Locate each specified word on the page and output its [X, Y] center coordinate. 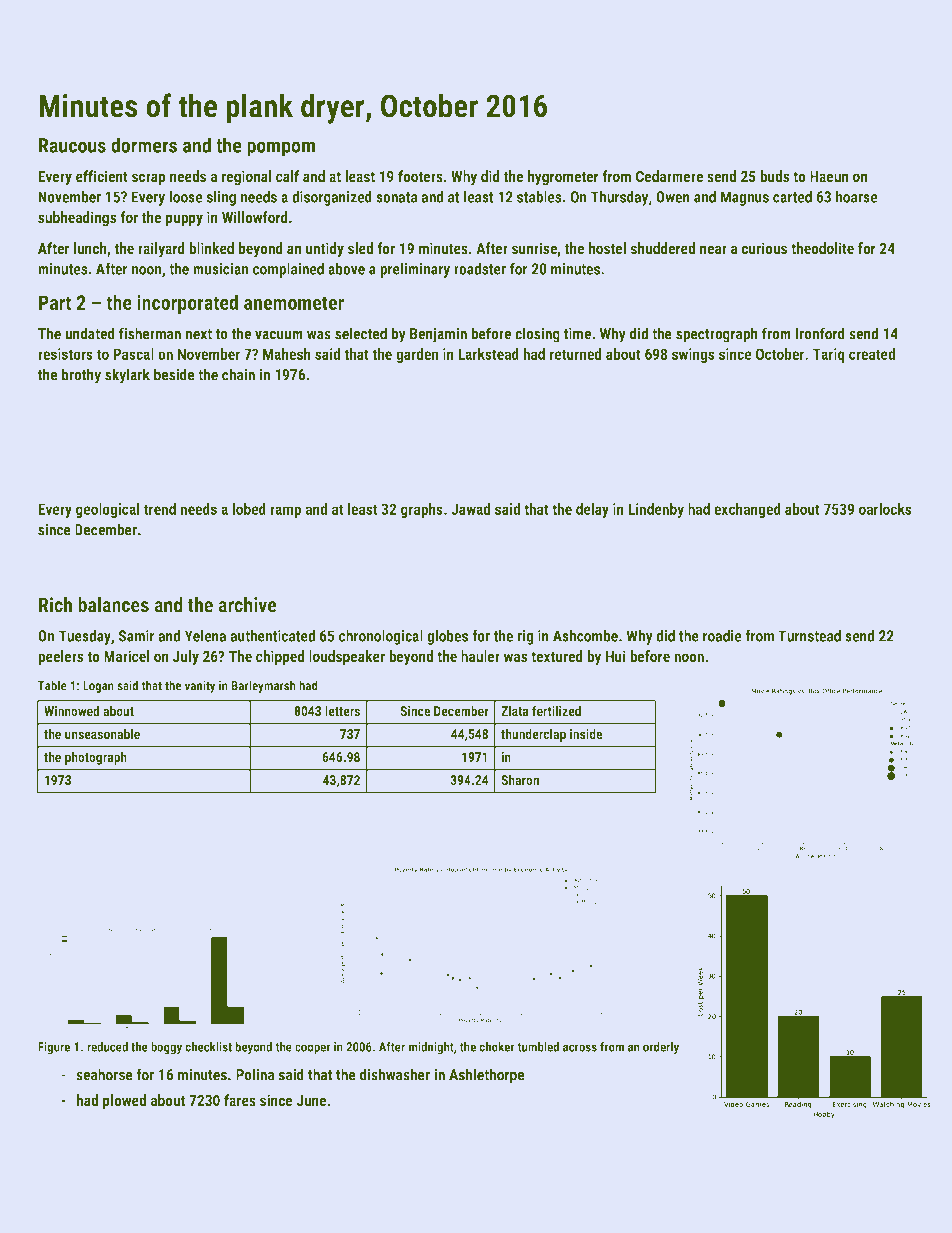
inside [586, 733]
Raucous [72, 145]
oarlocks [885, 509]
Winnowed [71, 710]
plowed [124, 1102]
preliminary [415, 270]
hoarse [857, 196]
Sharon [520, 779]
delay [592, 510]
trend [160, 509]
